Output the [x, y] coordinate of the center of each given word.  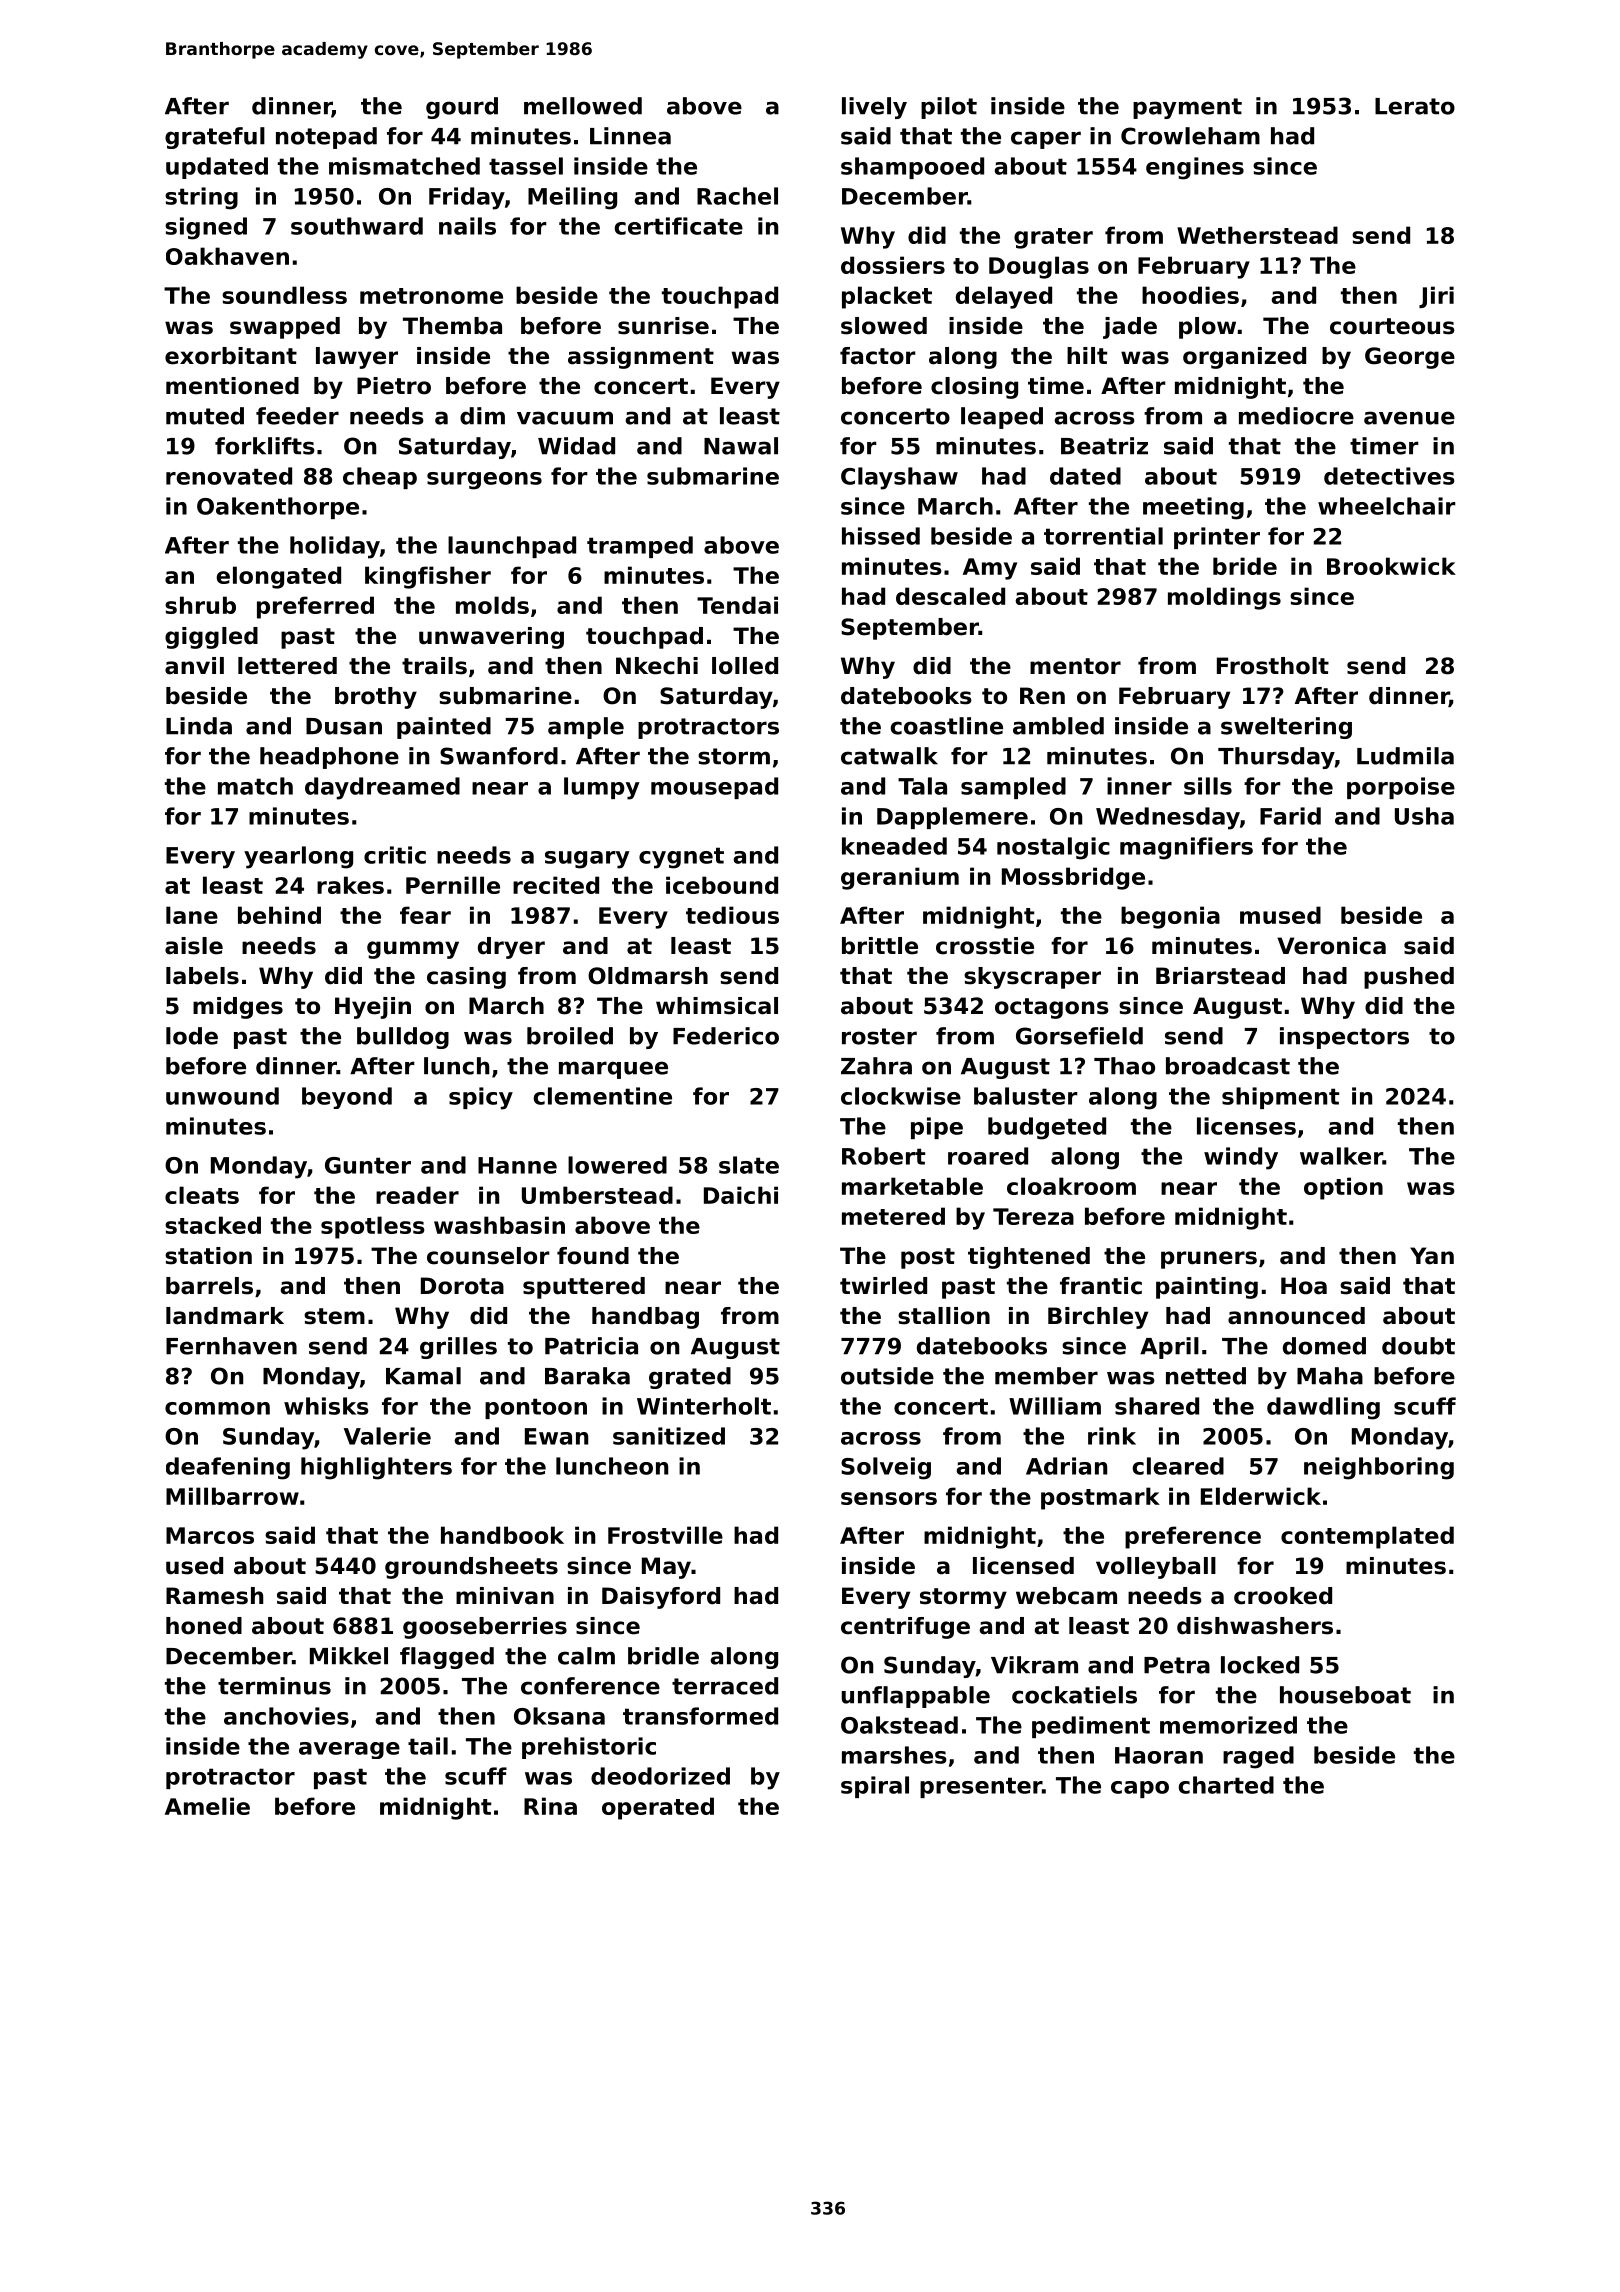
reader [417, 1195]
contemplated [1367, 1537]
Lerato [1415, 106]
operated [658, 1808]
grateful [215, 138]
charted [1226, 1785]
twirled [883, 1286]
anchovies [286, 1716]
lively [874, 108]
